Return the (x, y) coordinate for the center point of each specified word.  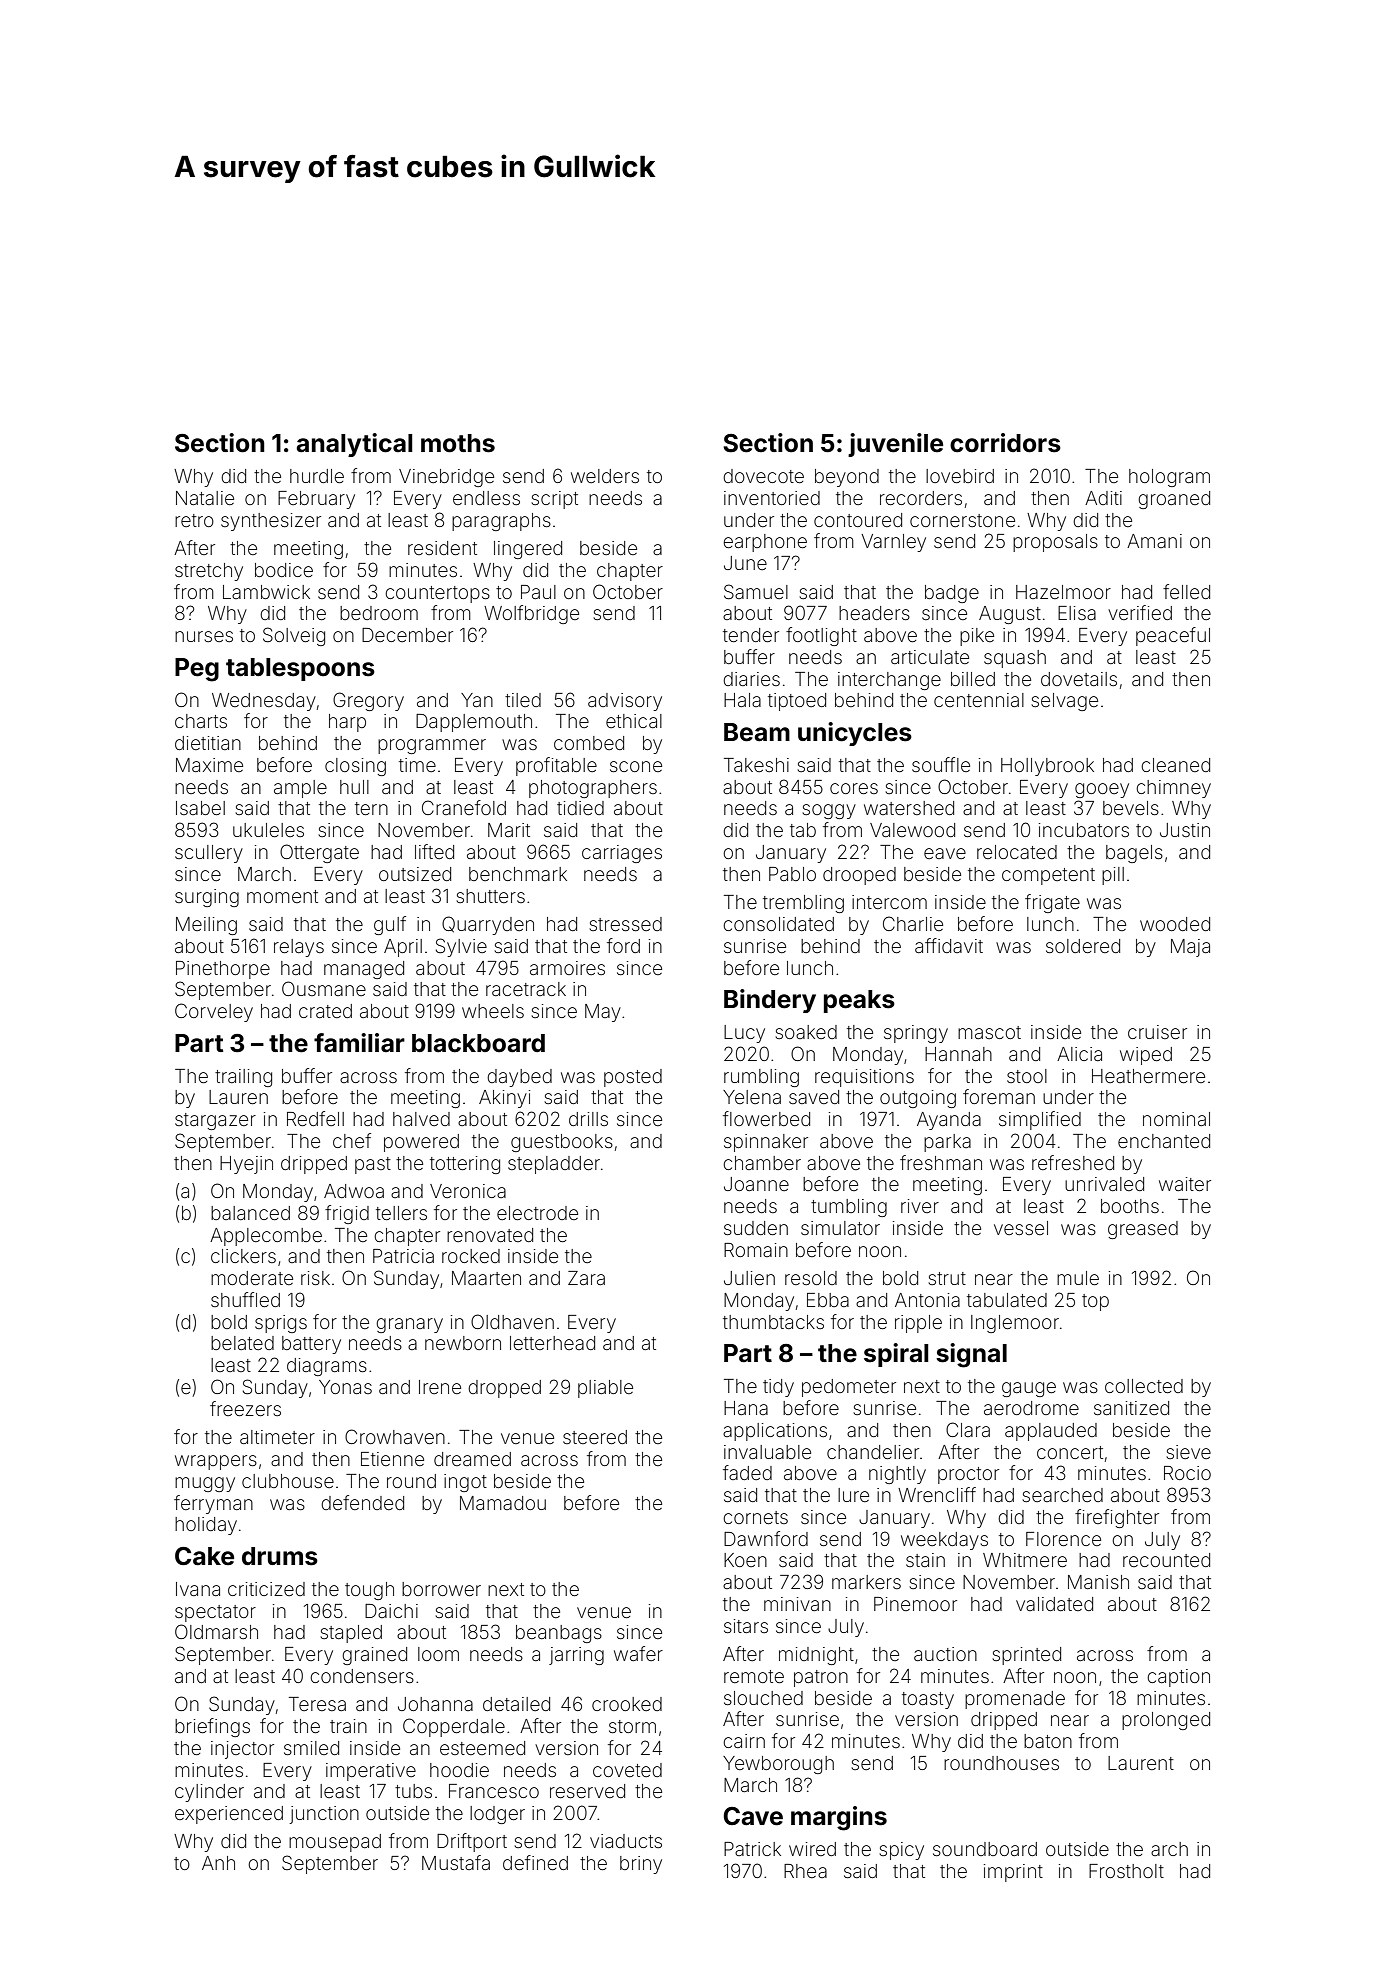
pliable (605, 1389)
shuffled (245, 1299)
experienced (229, 1815)
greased (1143, 1230)
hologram (1169, 478)
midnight (816, 1656)
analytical (354, 445)
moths (458, 443)
